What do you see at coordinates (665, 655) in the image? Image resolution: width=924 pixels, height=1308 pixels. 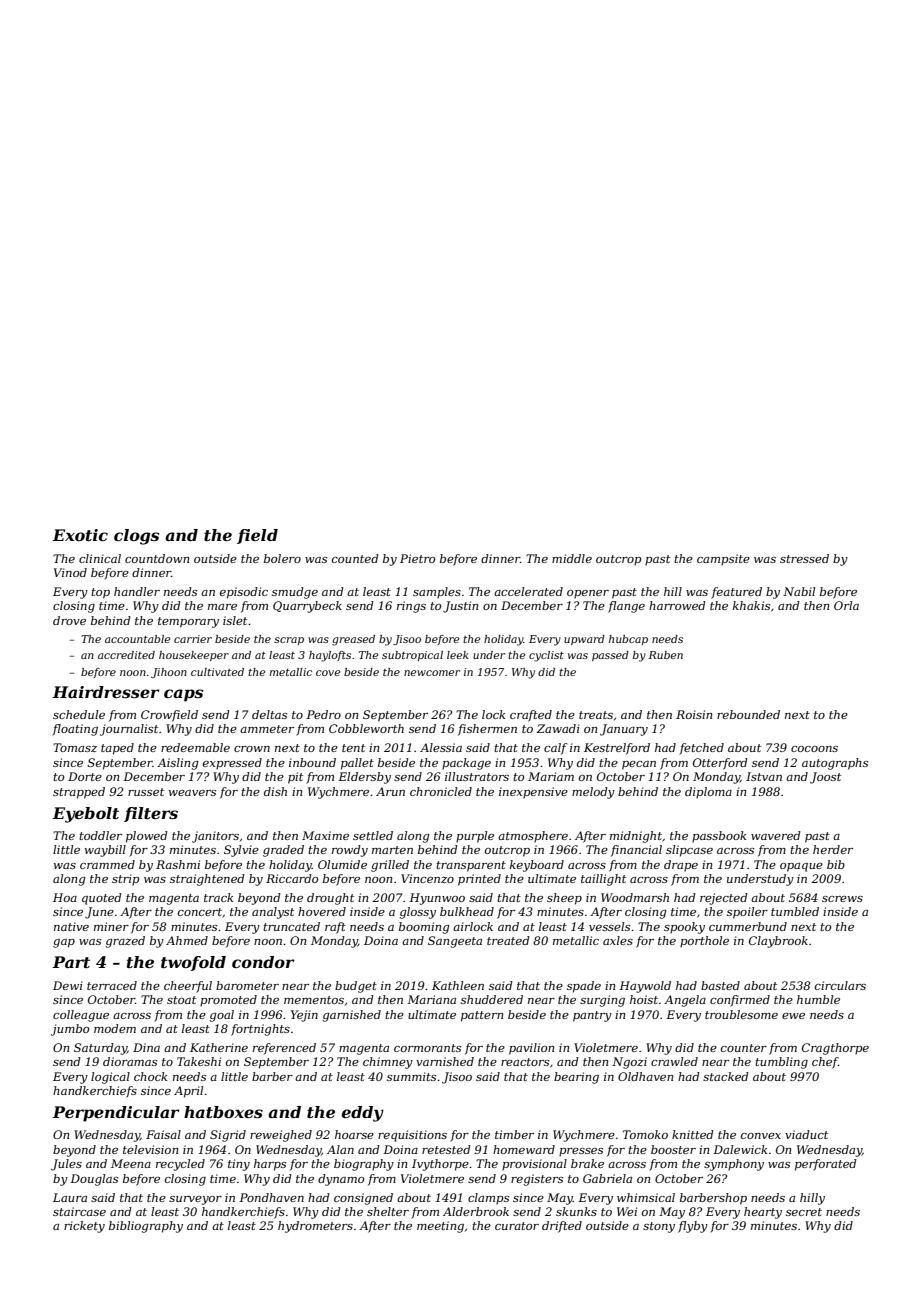 I see `Ruben` at bounding box center [665, 655].
